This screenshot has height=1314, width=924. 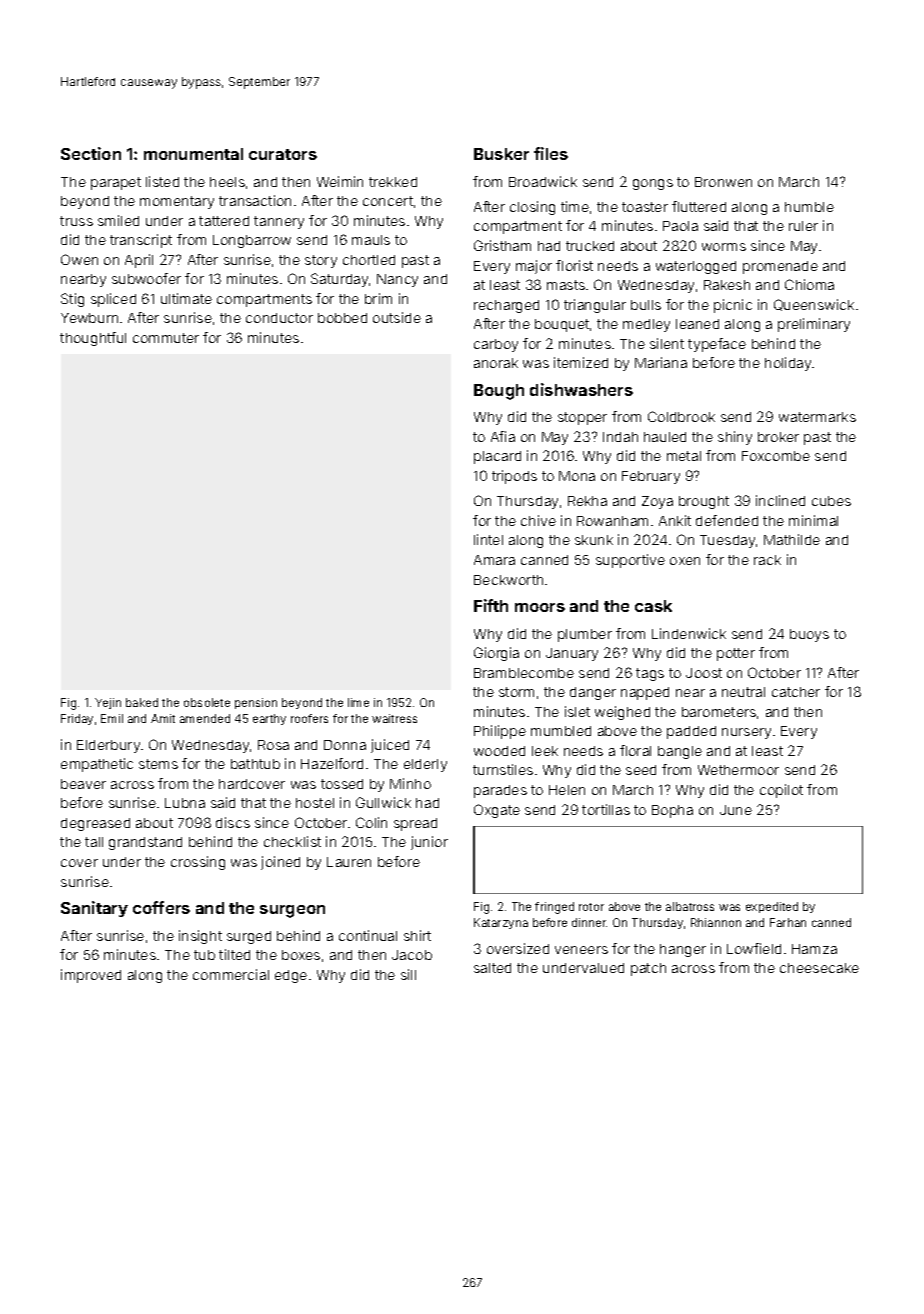 I want to click on broker, so click(x=778, y=437).
